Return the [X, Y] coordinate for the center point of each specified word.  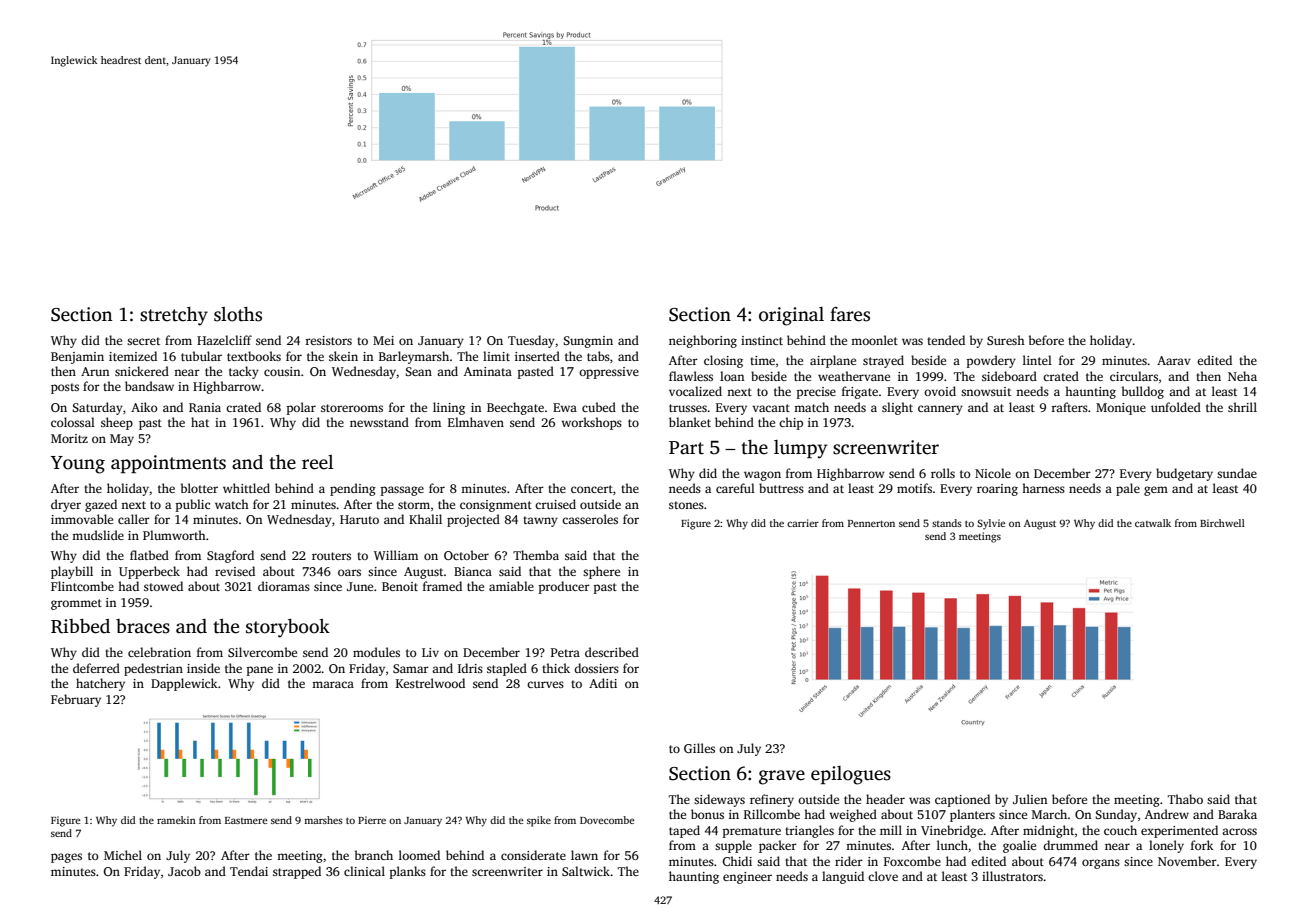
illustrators [1012, 876]
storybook [288, 628]
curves [545, 684]
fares [850, 314]
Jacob [184, 871]
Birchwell [1222, 523]
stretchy [174, 316]
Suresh [1006, 340]
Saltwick [586, 871]
